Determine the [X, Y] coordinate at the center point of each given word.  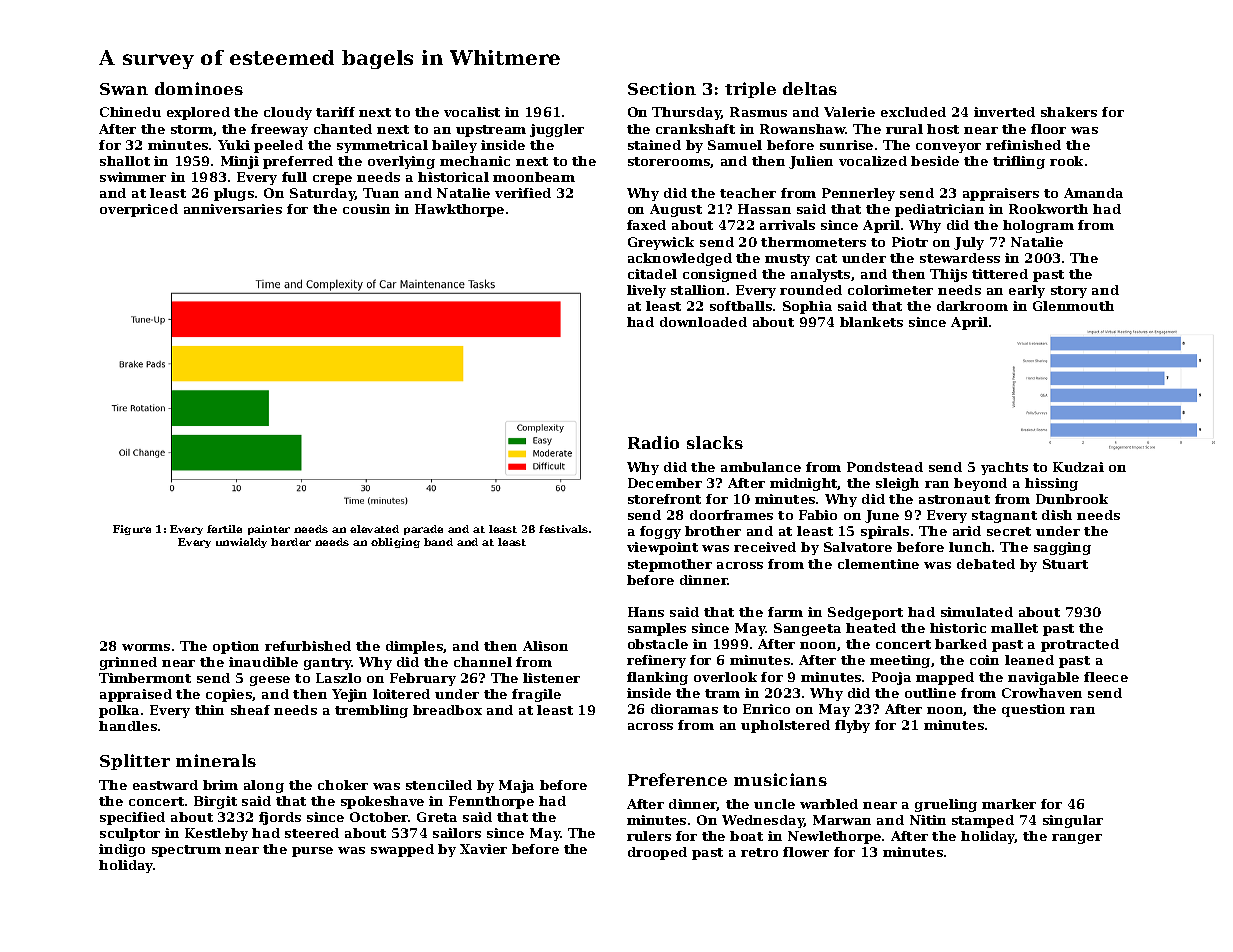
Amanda [1093, 193]
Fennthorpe [491, 802]
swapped [402, 850]
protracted [1080, 645]
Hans [646, 612]
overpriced [139, 210]
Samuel [735, 145]
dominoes [199, 88]
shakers [1069, 112]
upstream [491, 131]
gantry [328, 664]
